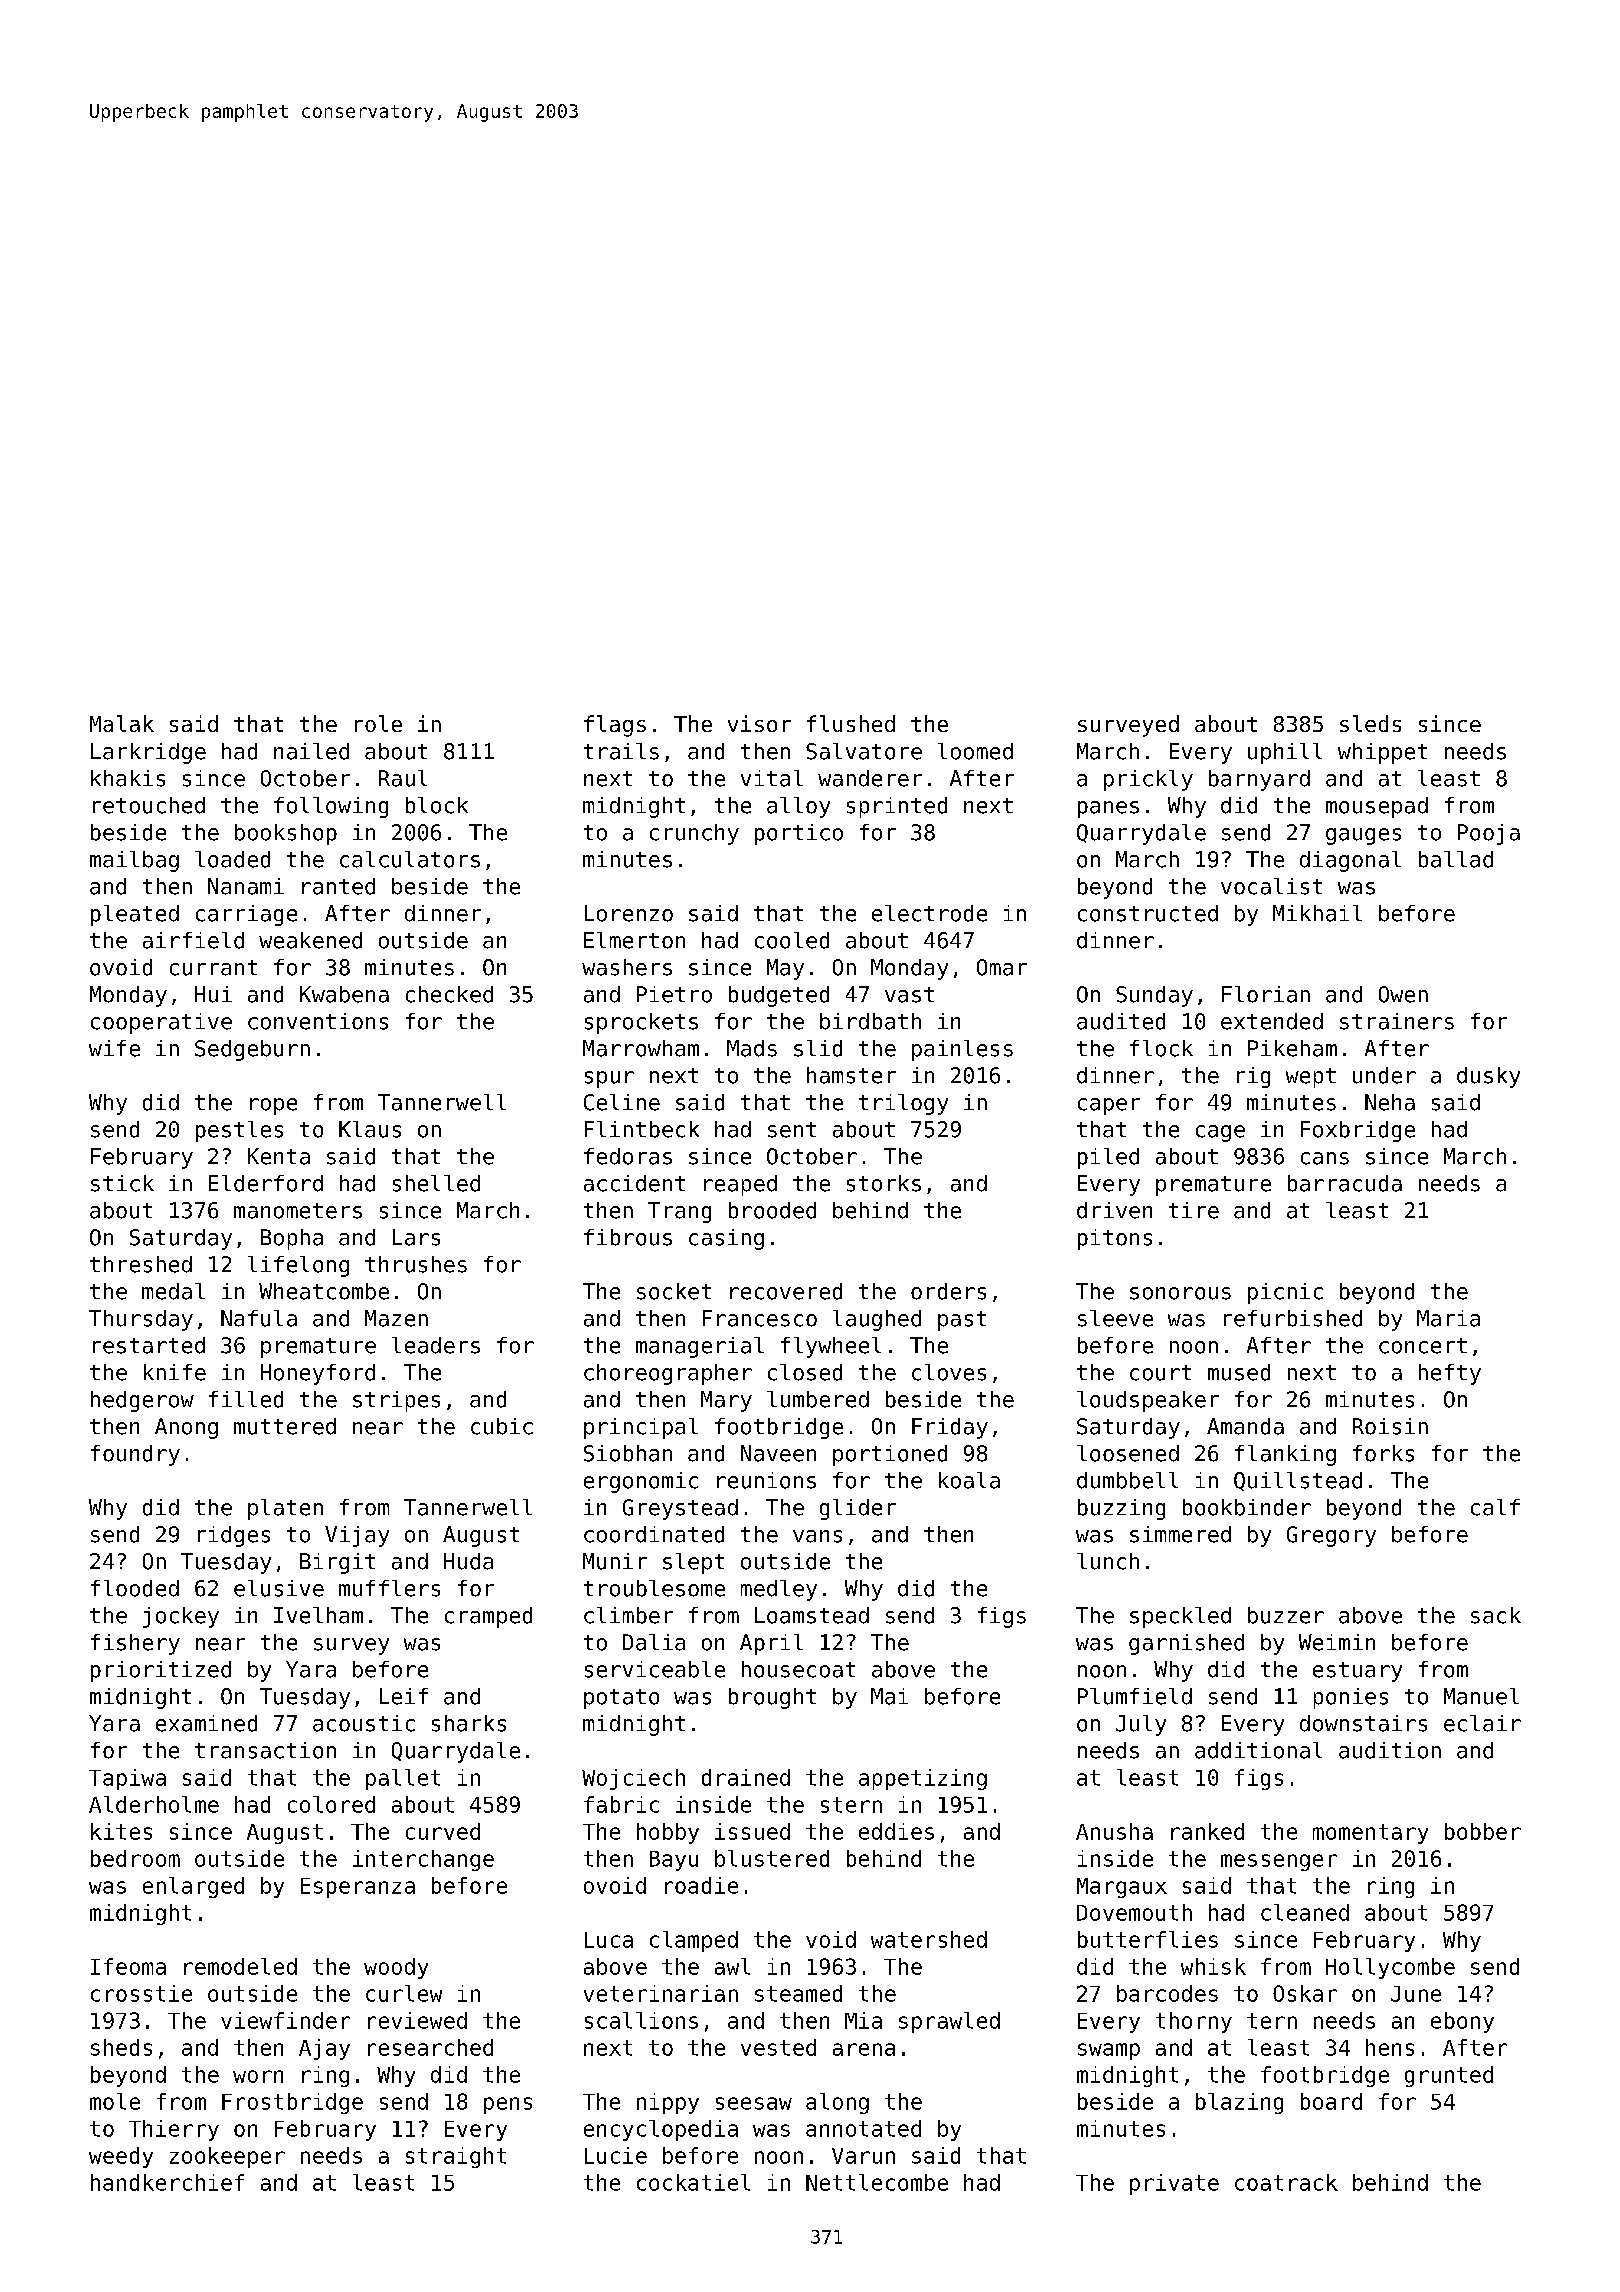 This page has height=2292, width=1620. Describe the element at coordinates (1239, 1372) in the page. I see `mused` at that location.
